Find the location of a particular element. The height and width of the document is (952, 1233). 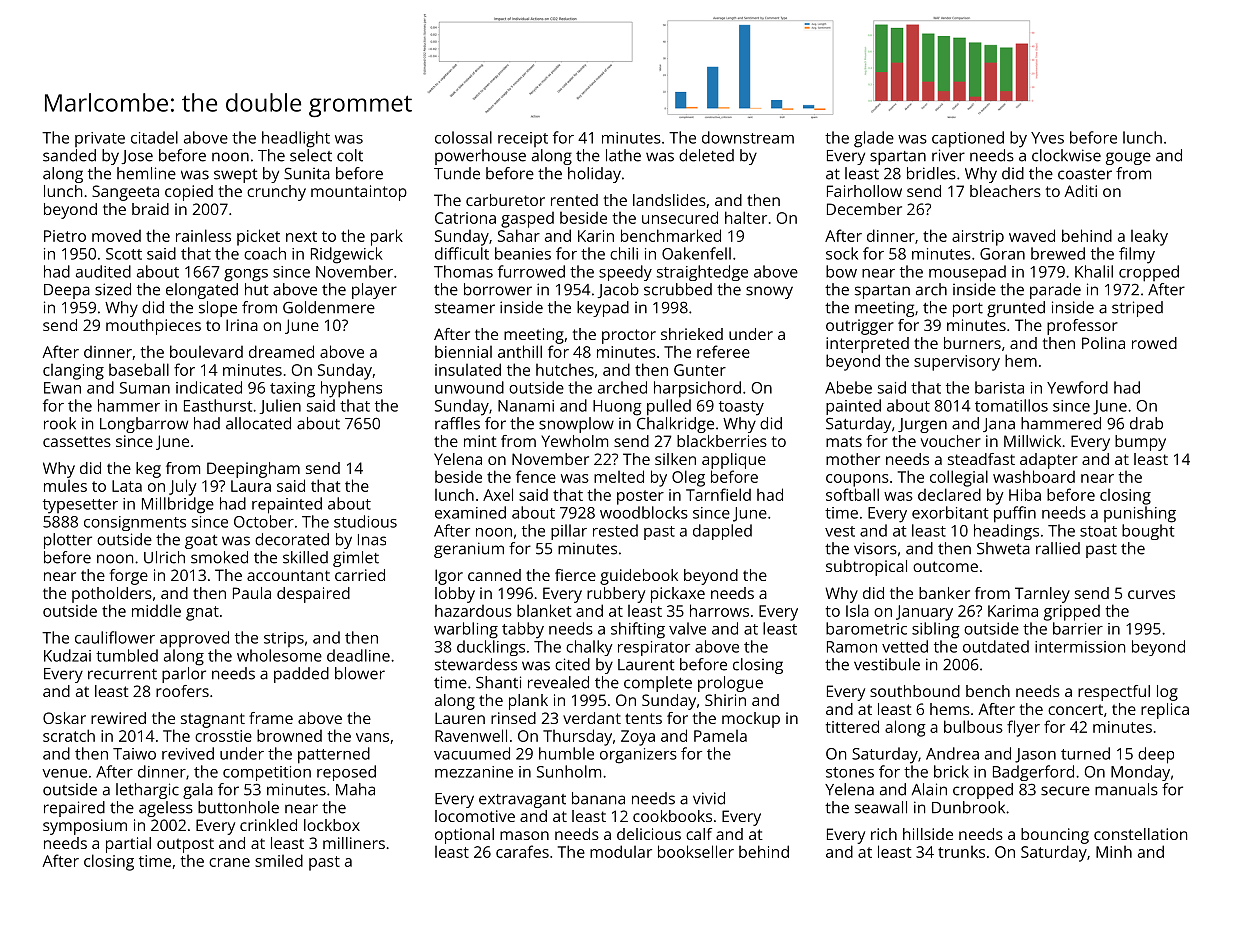

strips is located at coordinates (284, 639).
